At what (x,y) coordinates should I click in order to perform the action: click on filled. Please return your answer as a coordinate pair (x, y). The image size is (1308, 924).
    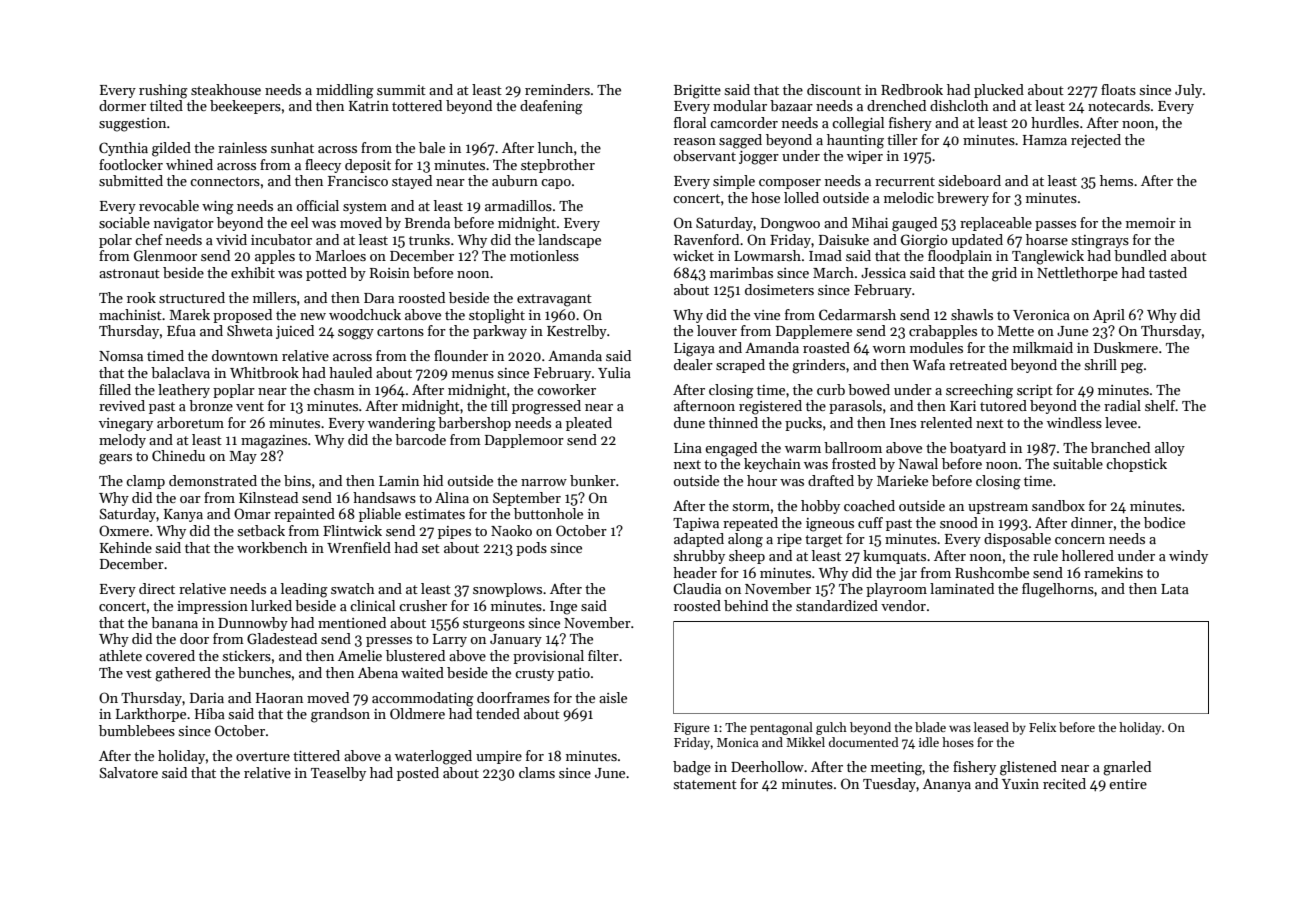
    Looking at the image, I should click on (115, 389).
